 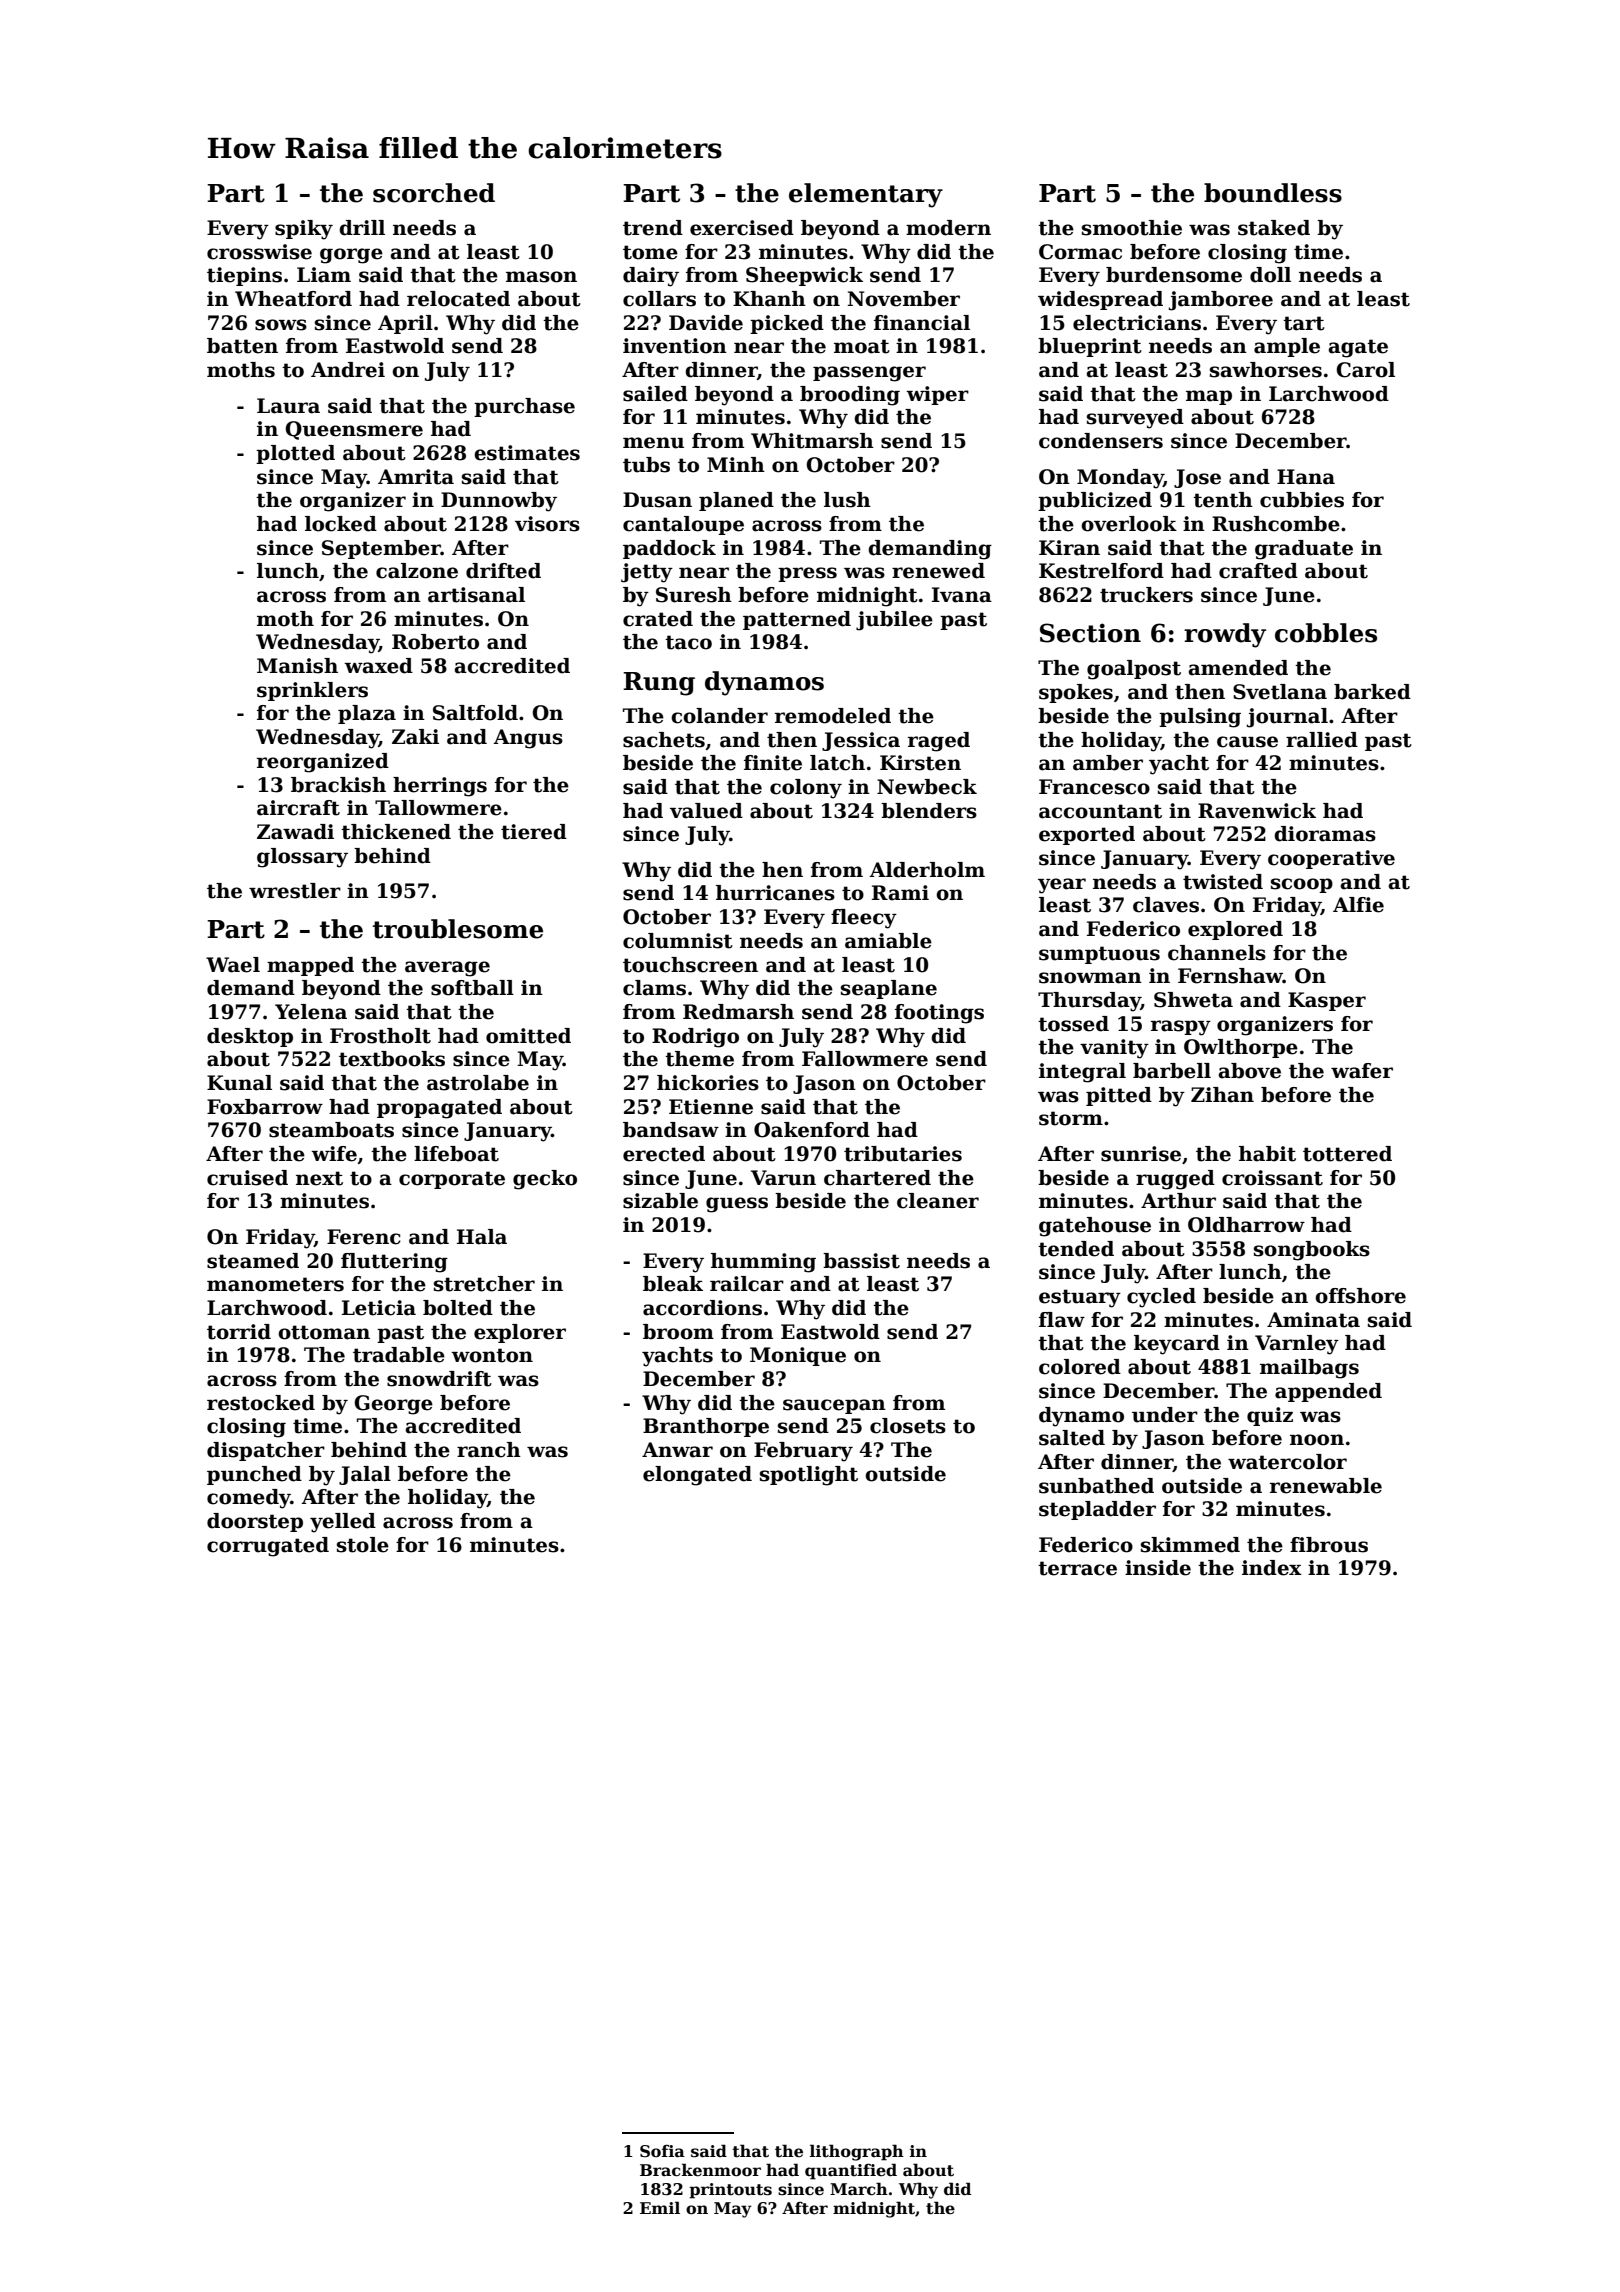 I want to click on ranch, so click(x=489, y=1450).
